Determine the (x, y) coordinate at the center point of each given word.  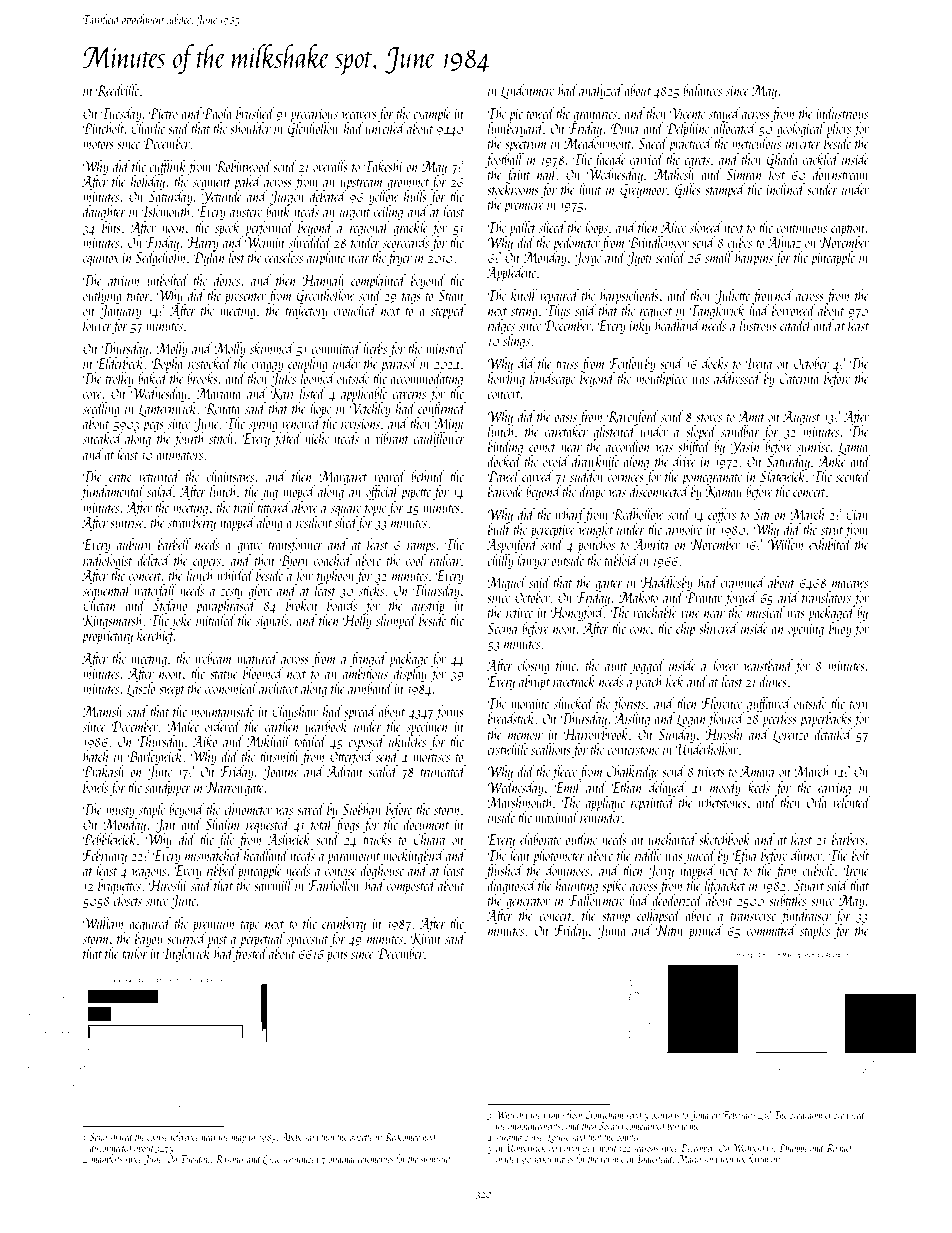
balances (702, 90)
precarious (314, 116)
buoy (840, 629)
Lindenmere (527, 91)
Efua (744, 856)
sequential (107, 591)
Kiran (425, 939)
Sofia (98, 1137)
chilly (500, 561)
